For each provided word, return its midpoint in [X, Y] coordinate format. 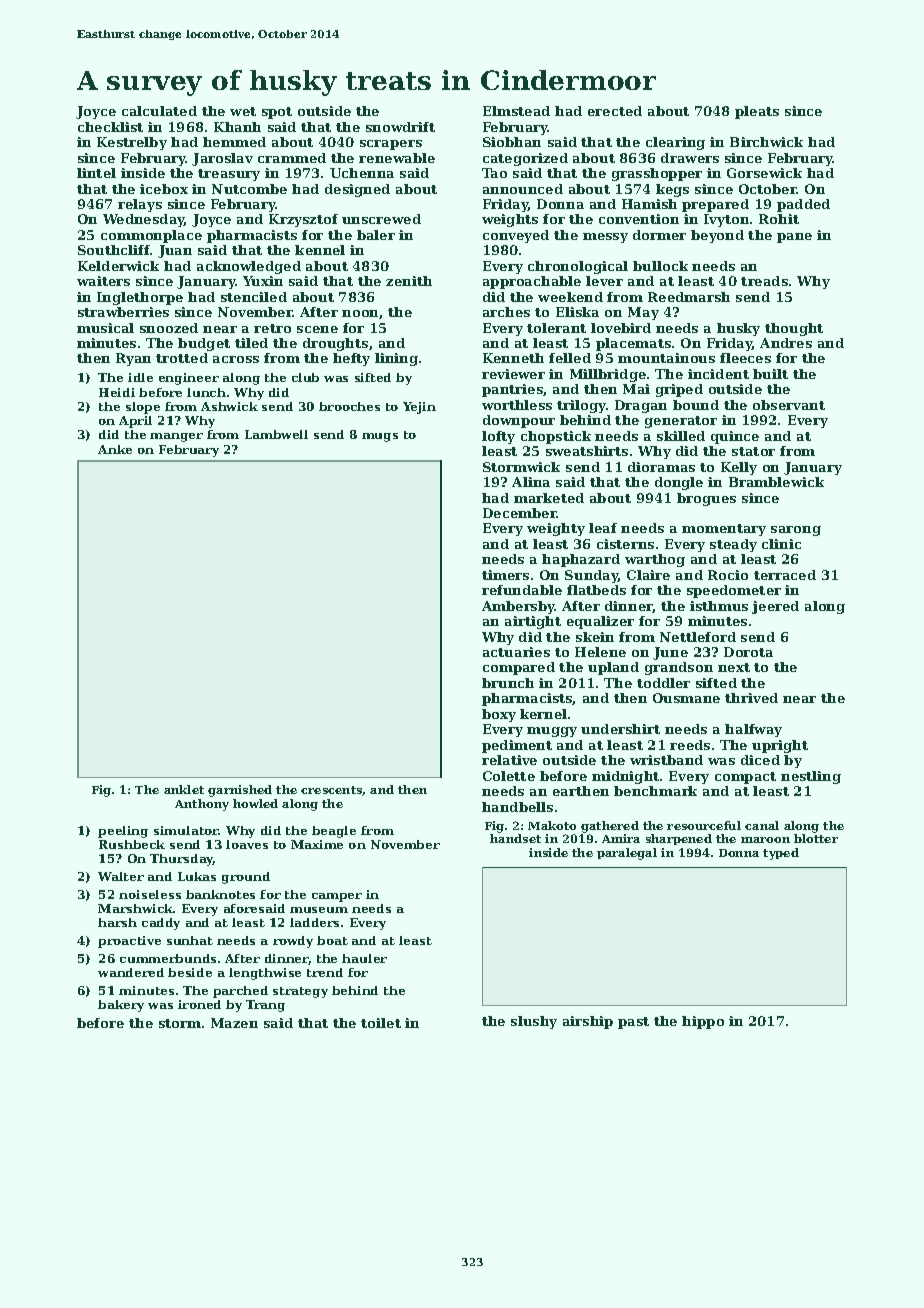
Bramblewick [776, 482]
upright [780, 746]
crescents [332, 791]
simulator [186, 830]
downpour [519, 421]
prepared [715, 205]
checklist [110, 127]
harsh [117, 922]
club [305, 377]
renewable [397, 158]
